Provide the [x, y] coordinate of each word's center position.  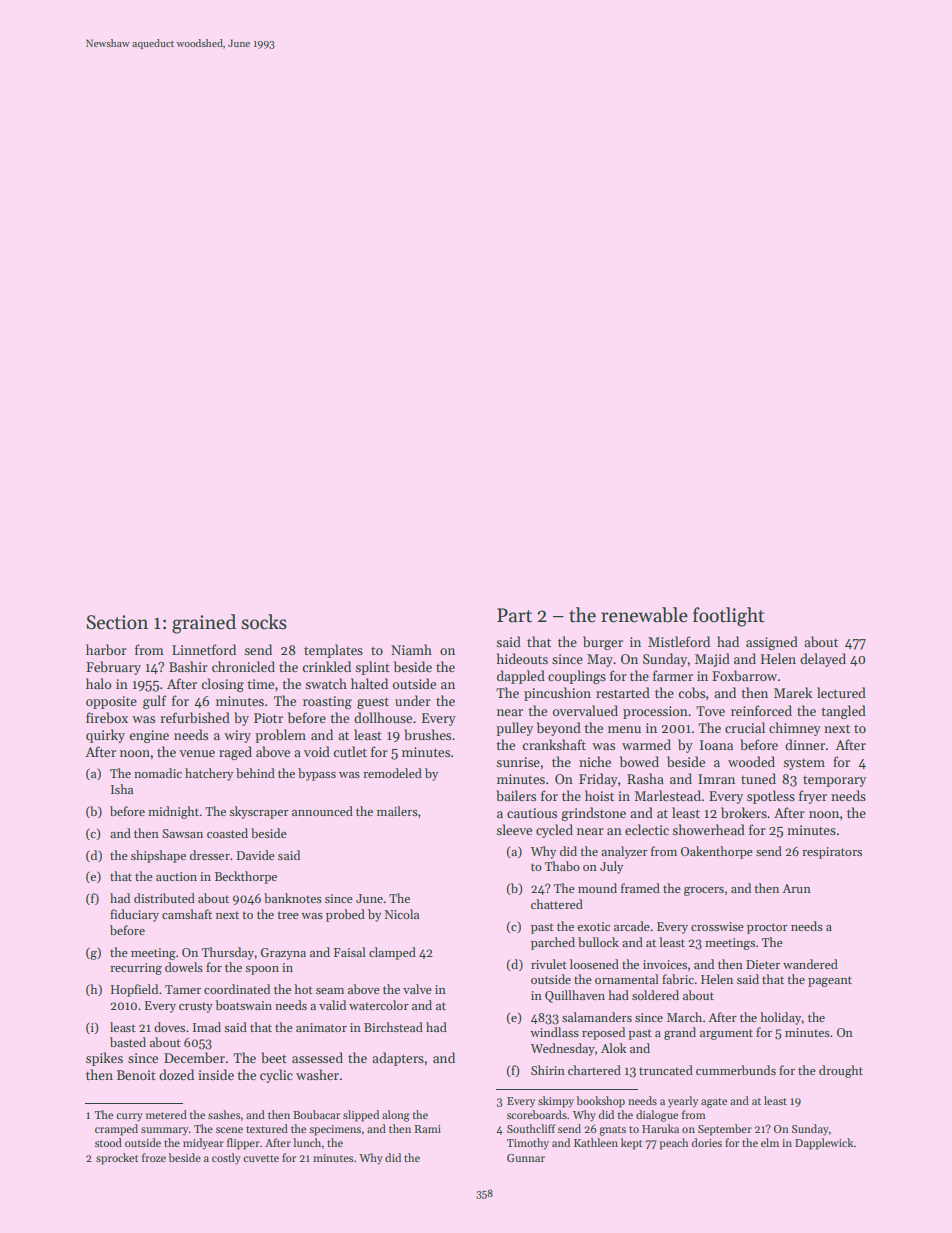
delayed [823, 660]
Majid [712, 660]
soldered [655, 995]
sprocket [117, 1159]
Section [117, 622]
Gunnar [526, 1158]
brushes [427, 734]
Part [514, 615]
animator [321, 1027]
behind [255, 773]
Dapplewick [824, 1144]
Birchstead [393, 1027]
